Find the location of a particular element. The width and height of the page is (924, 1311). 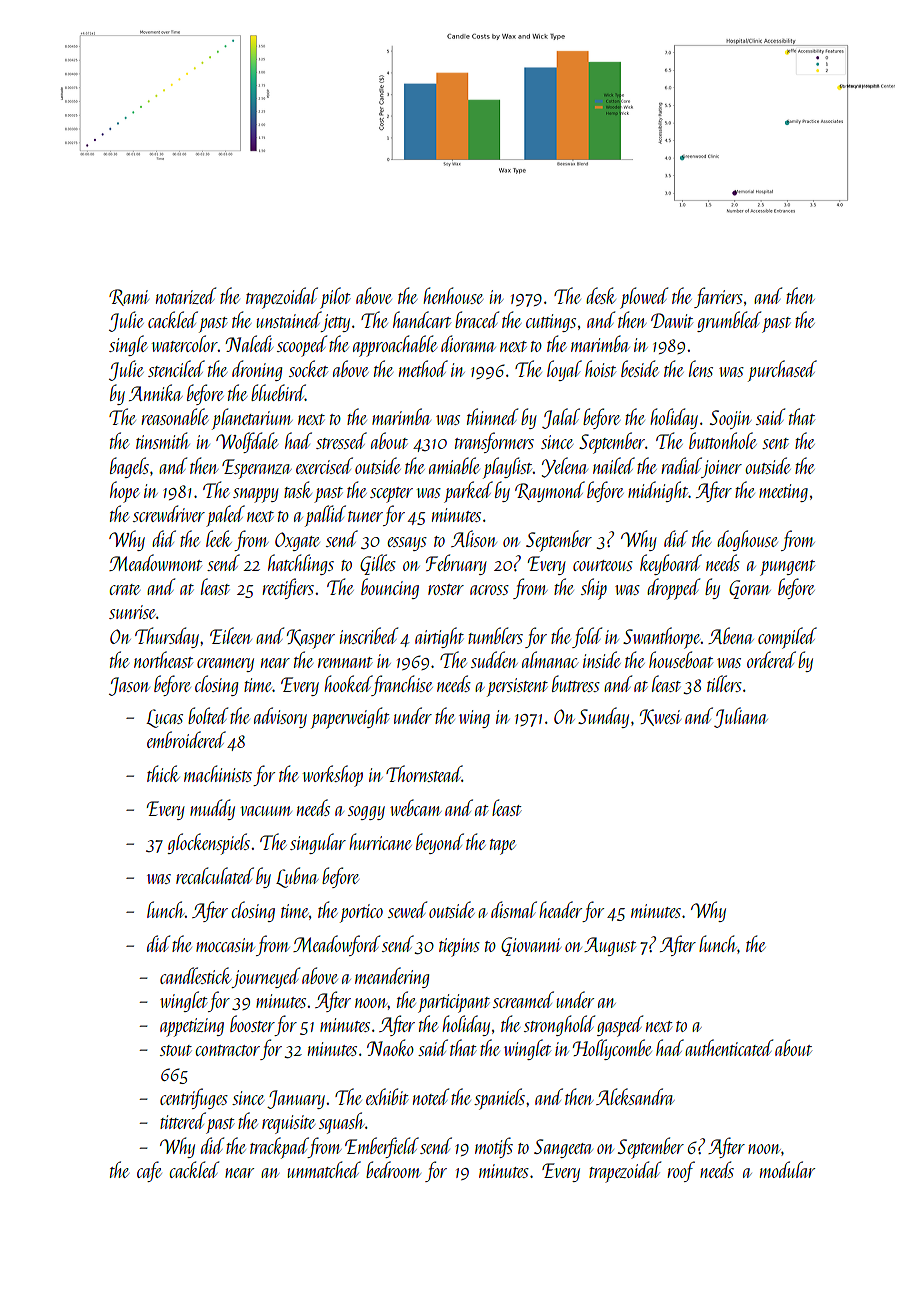

Alison is located at coordinates (474, 538).
